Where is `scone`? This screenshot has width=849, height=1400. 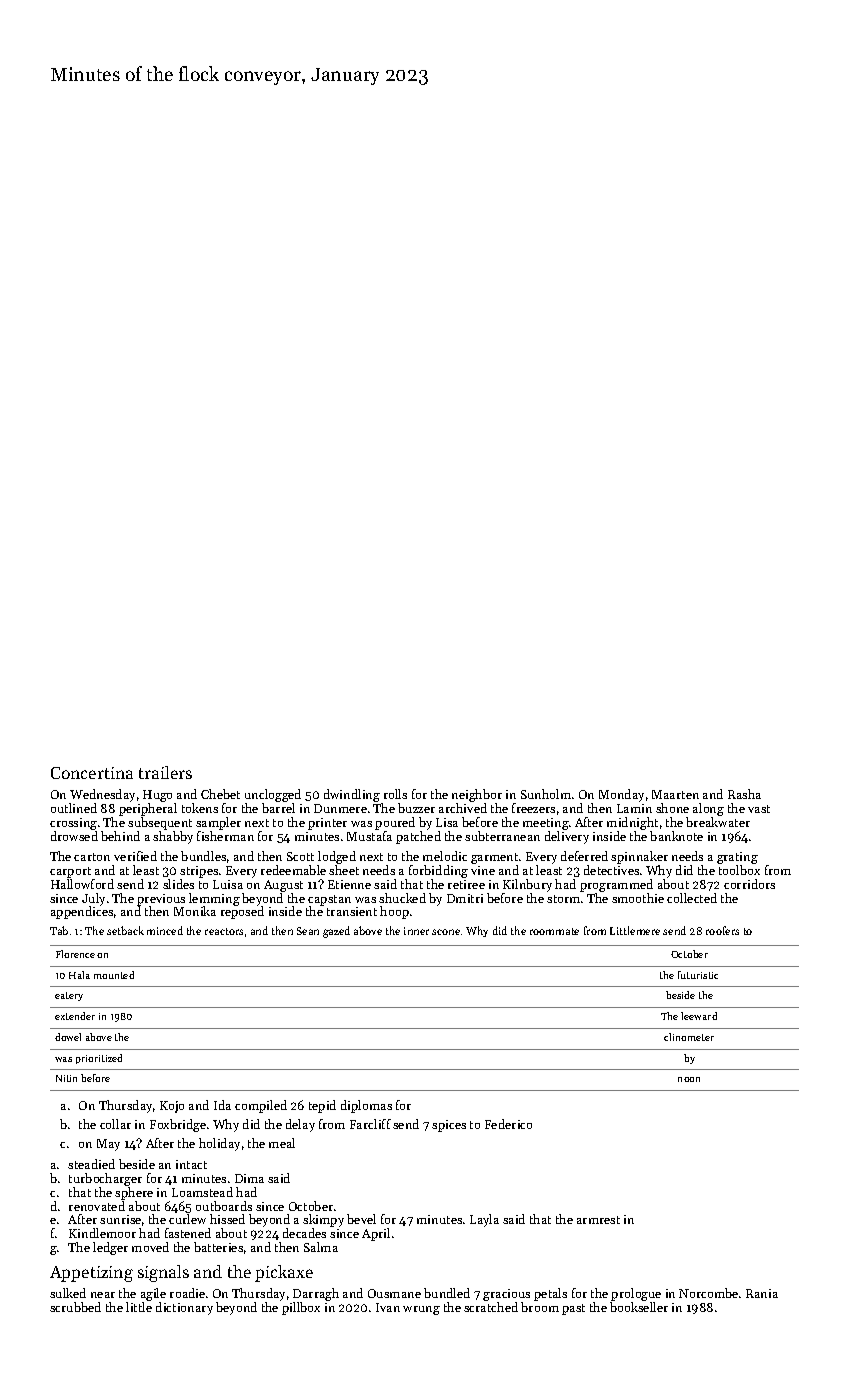 scone is located at coordinates (446, 932).
